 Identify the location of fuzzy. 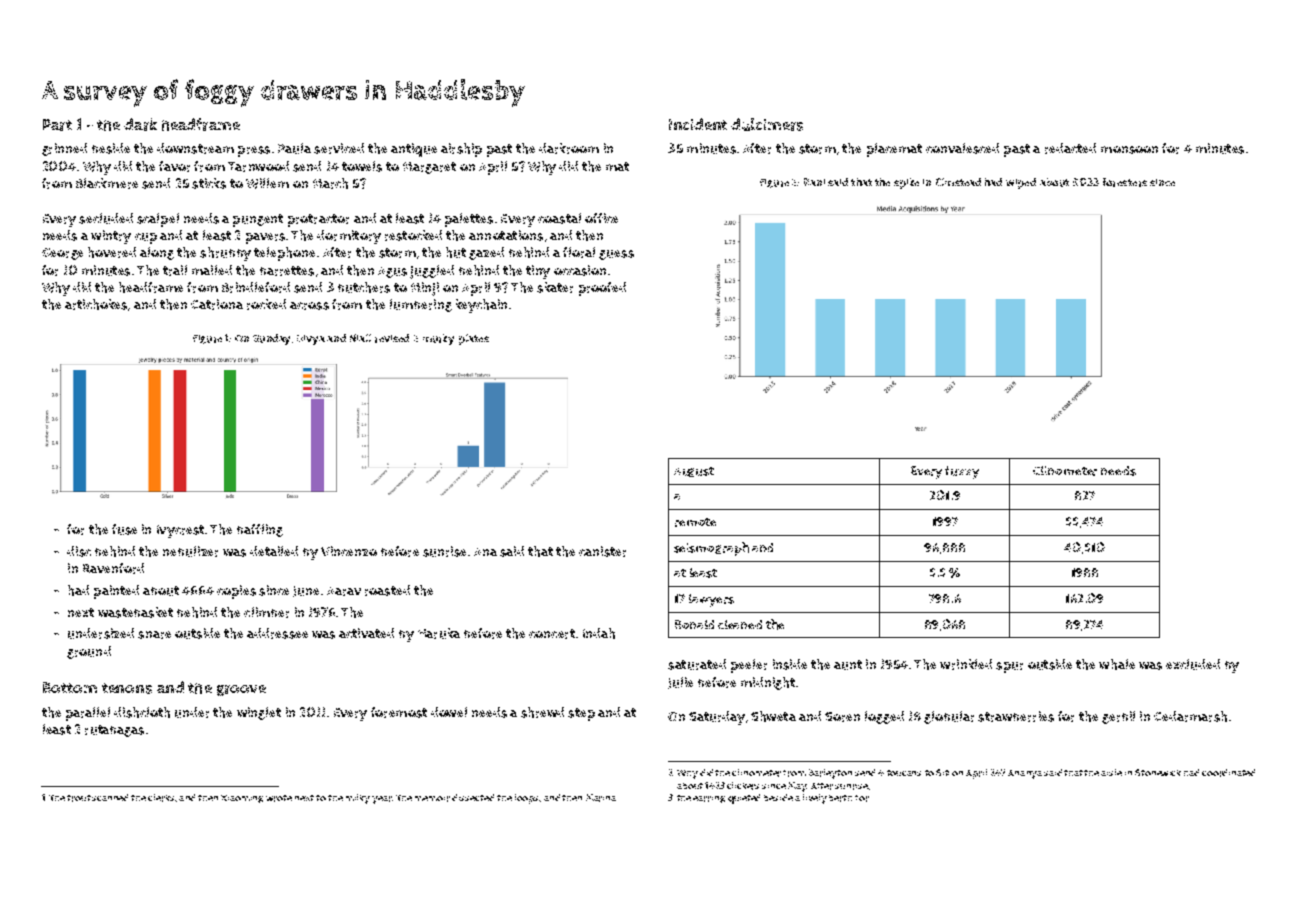
(962, 472).
